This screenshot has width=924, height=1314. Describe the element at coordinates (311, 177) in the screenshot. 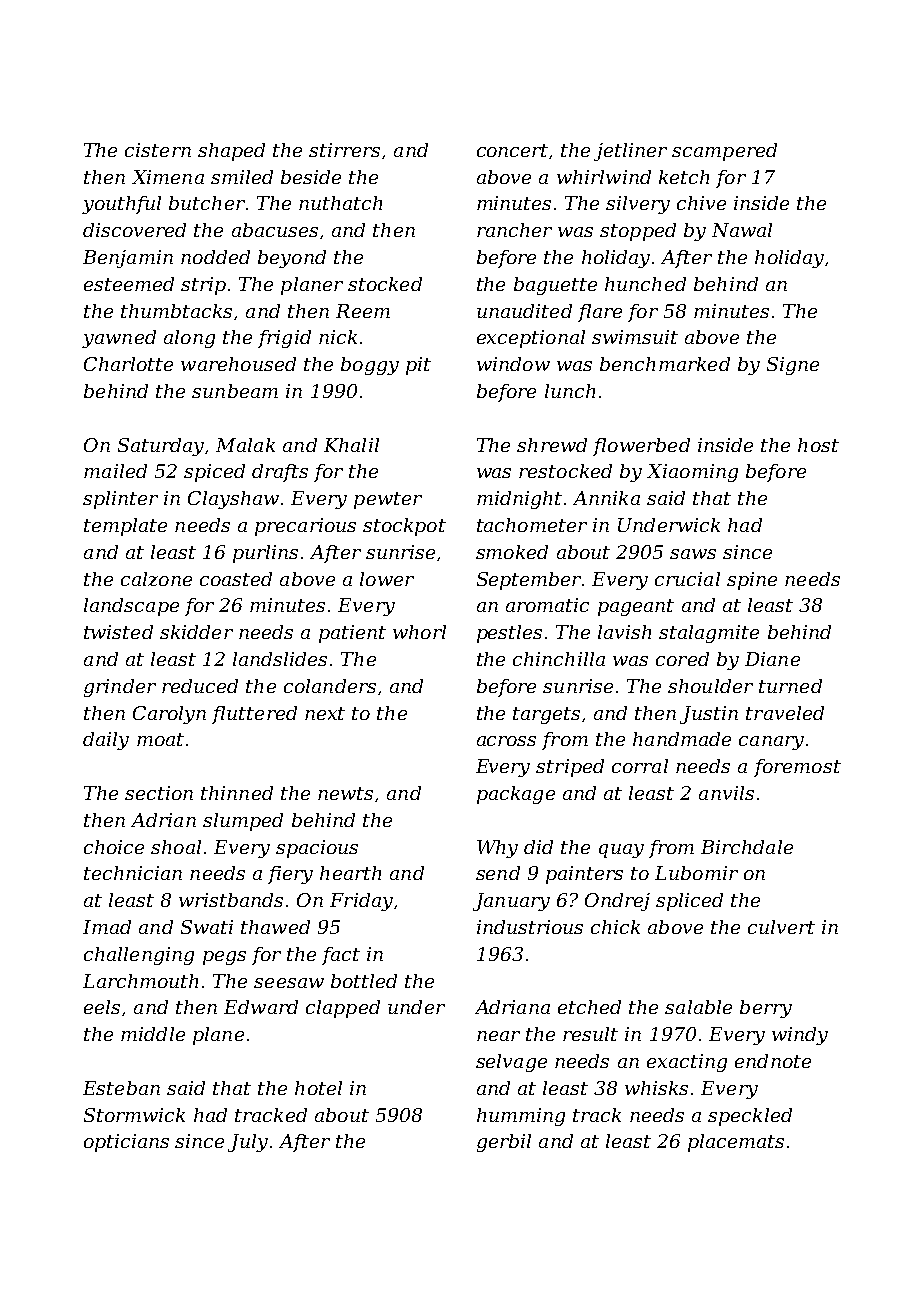

I see `beside` at that location.
